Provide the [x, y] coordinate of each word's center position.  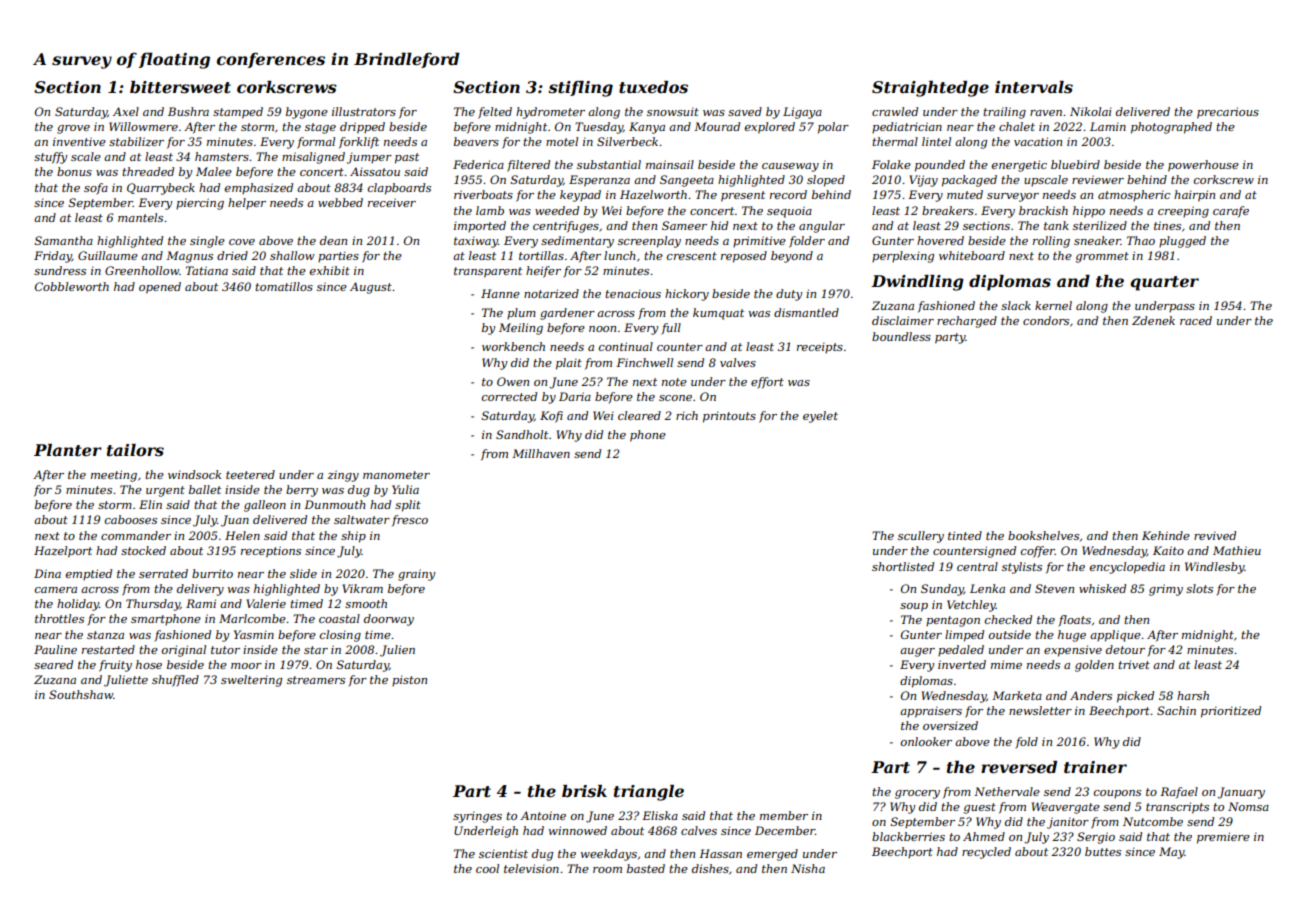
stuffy [51, 158]
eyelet [820, 417]
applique [1115, 636]
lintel [936, 141]
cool [487, 868]
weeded [557, 210]
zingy [343, 476]
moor [246, 666]
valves [738, 362]
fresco [410, 521]
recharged [967, 322]
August [371, 288]
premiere [1223, 838]
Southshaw [81, 694]
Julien [397, 651]
